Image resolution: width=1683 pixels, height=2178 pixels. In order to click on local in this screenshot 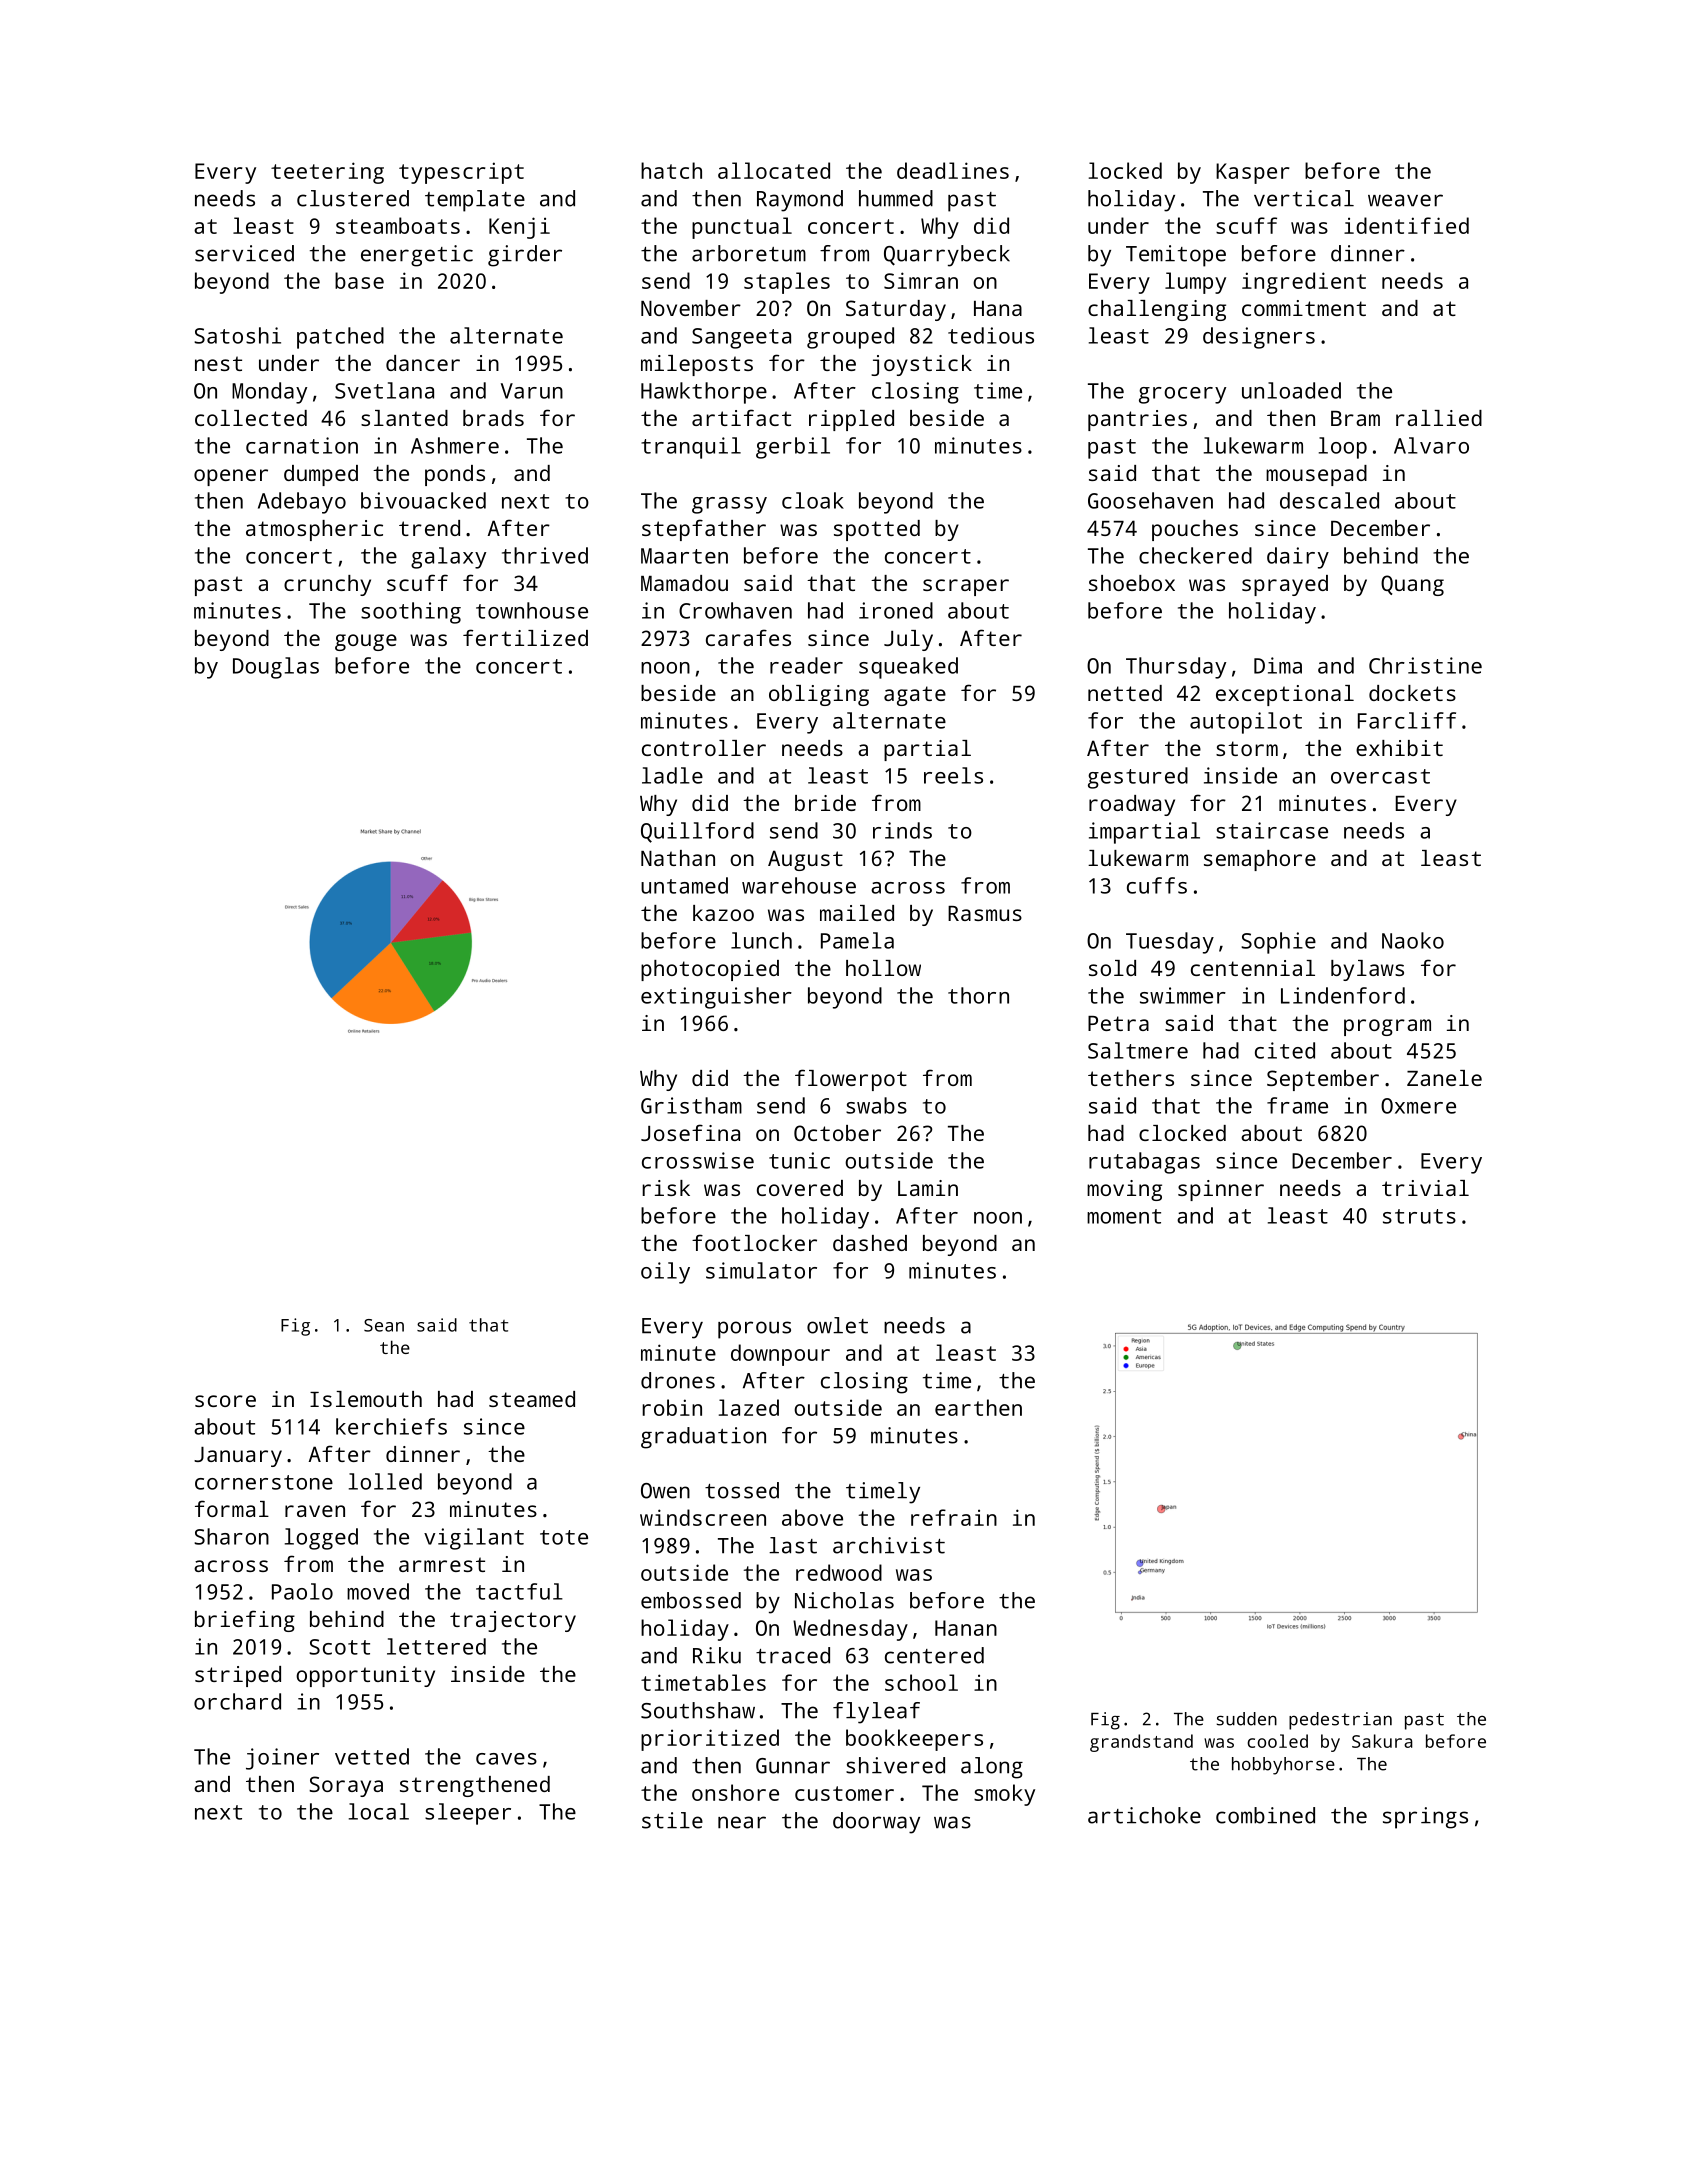, I will do `click(379, 1811)`.
